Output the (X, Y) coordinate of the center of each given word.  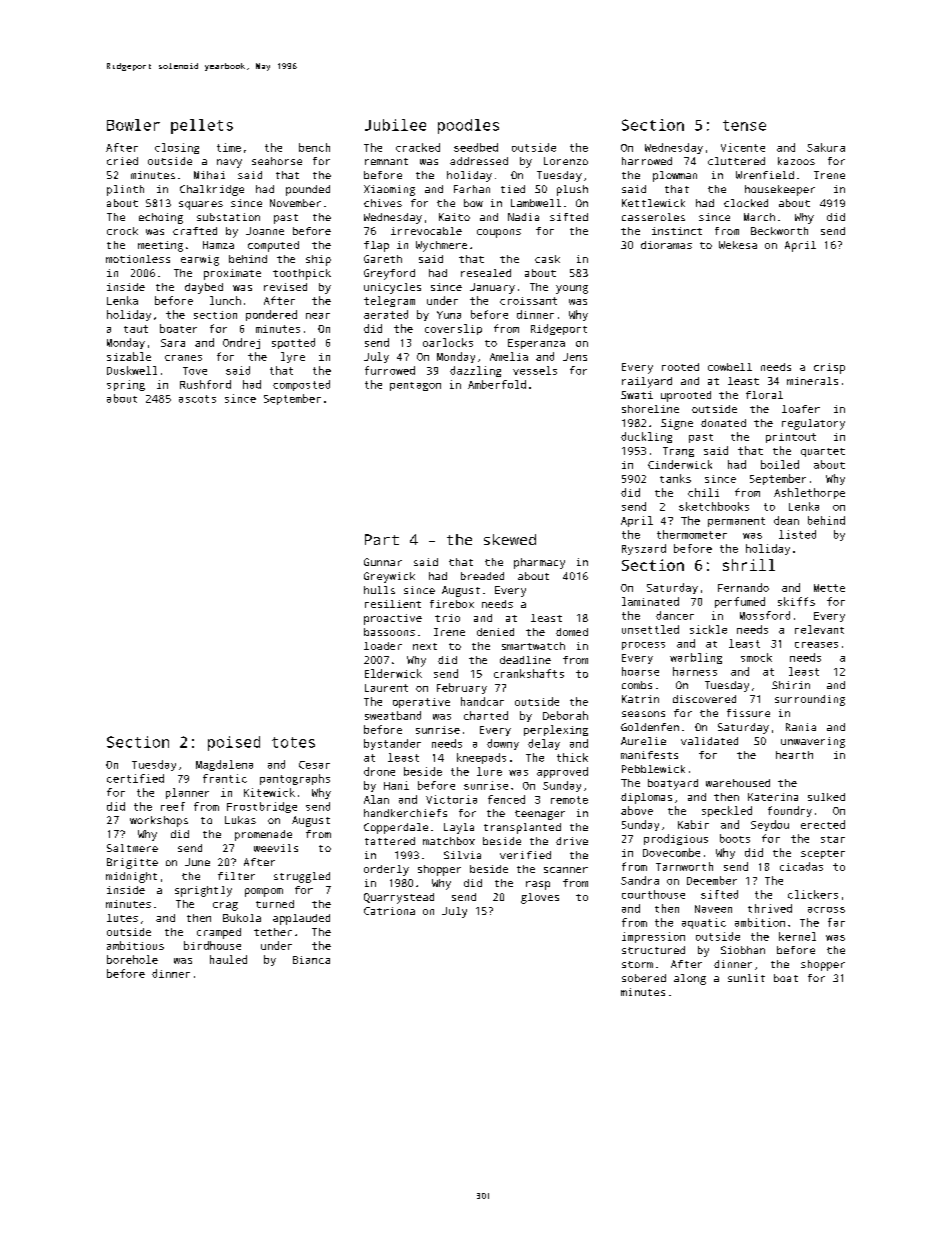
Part (382, 539)
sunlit (746, 978)
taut (136, 329)
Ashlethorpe (809, 493)
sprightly (203, 891)
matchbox (449, 841)
